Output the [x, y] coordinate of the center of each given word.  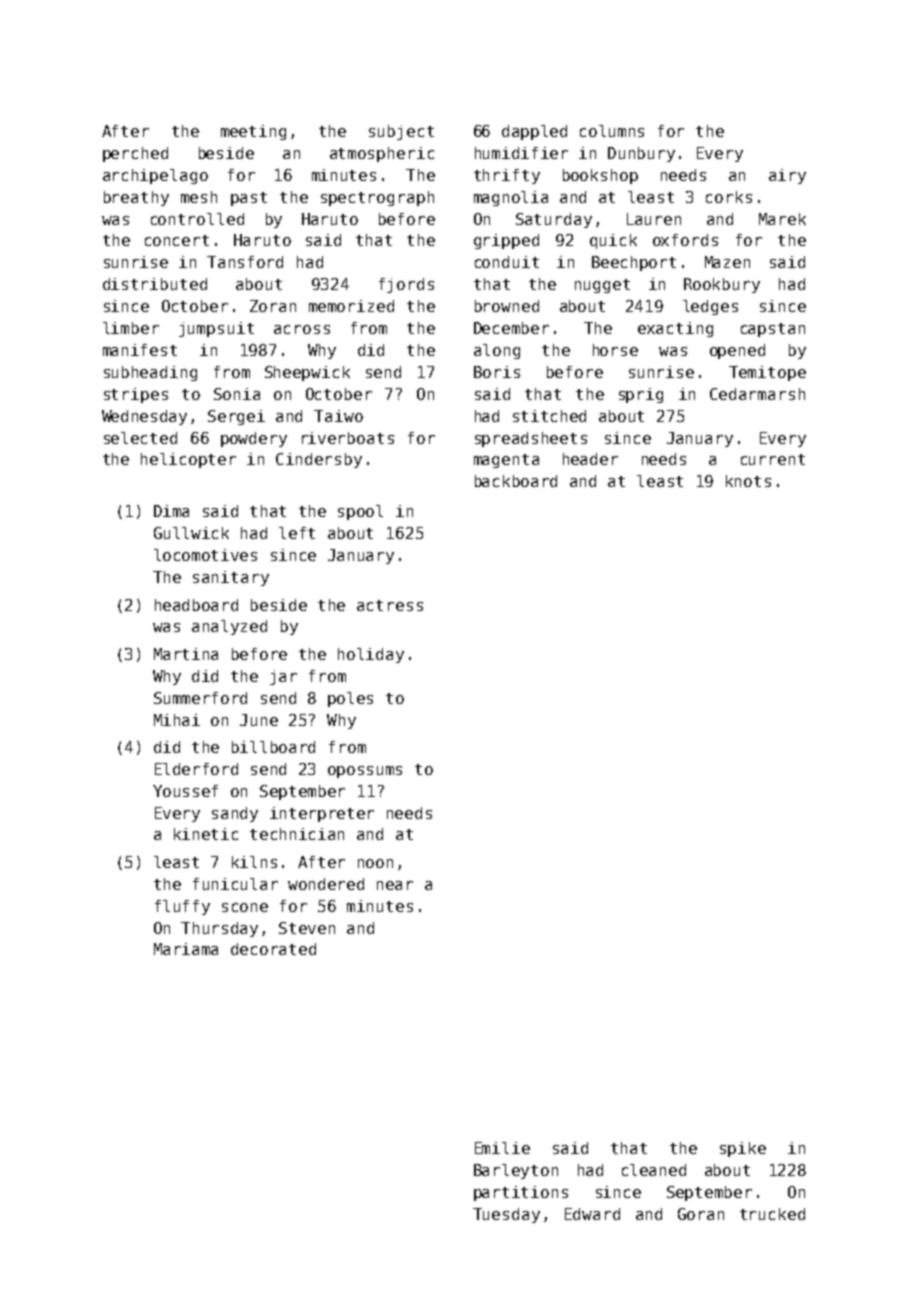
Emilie [502, 1148]
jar [283, 677]
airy [787, 176]
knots [748, 481]
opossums [365, 772]
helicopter [188, 460]
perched [135, 154]
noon [375, 863]
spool [360, 512]
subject [401, 132]
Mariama [186, 949]
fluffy [182, 907]
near [395, 885]
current [773, 459]
